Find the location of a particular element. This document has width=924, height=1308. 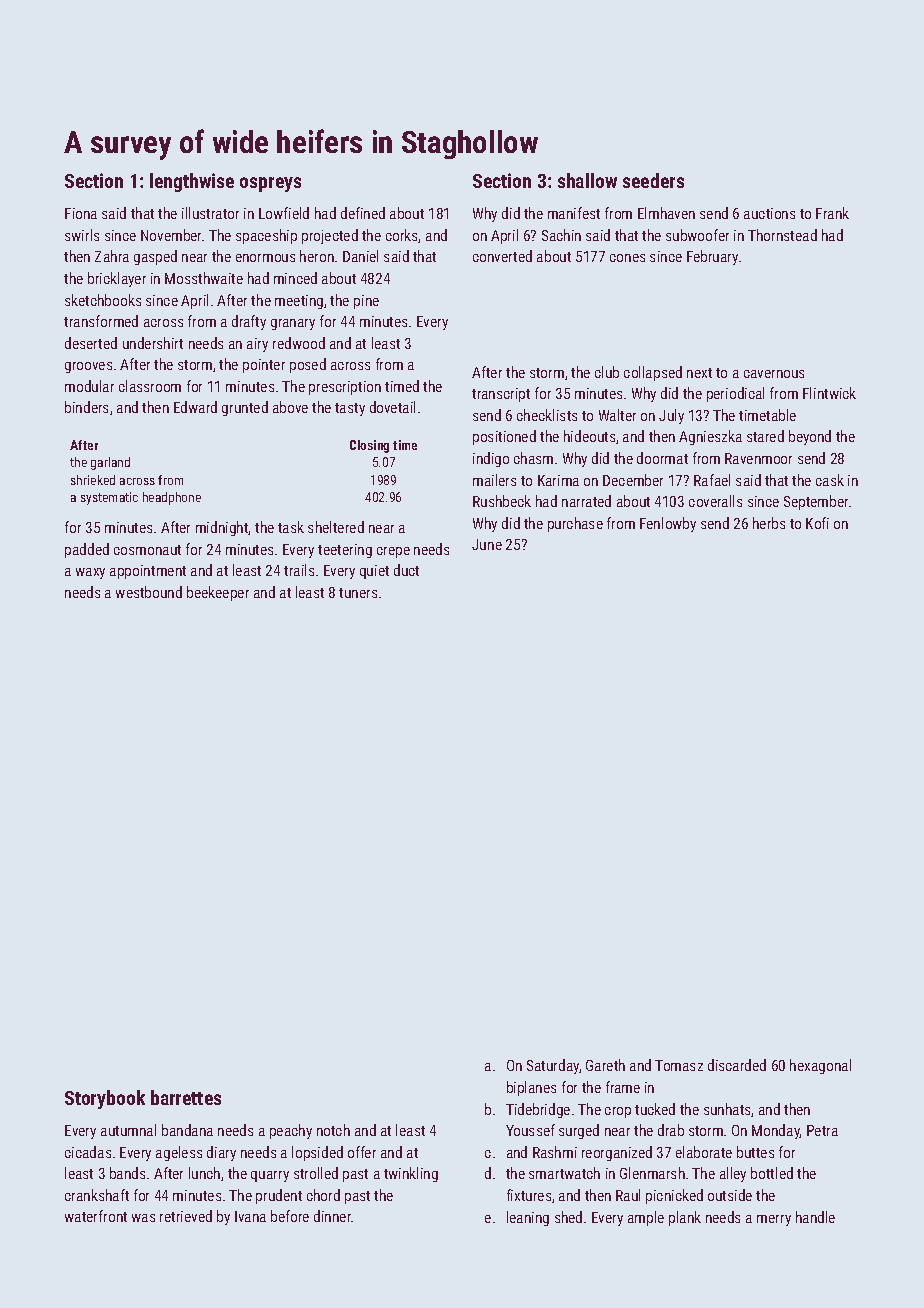

club is located at coordinates (607, 372).
